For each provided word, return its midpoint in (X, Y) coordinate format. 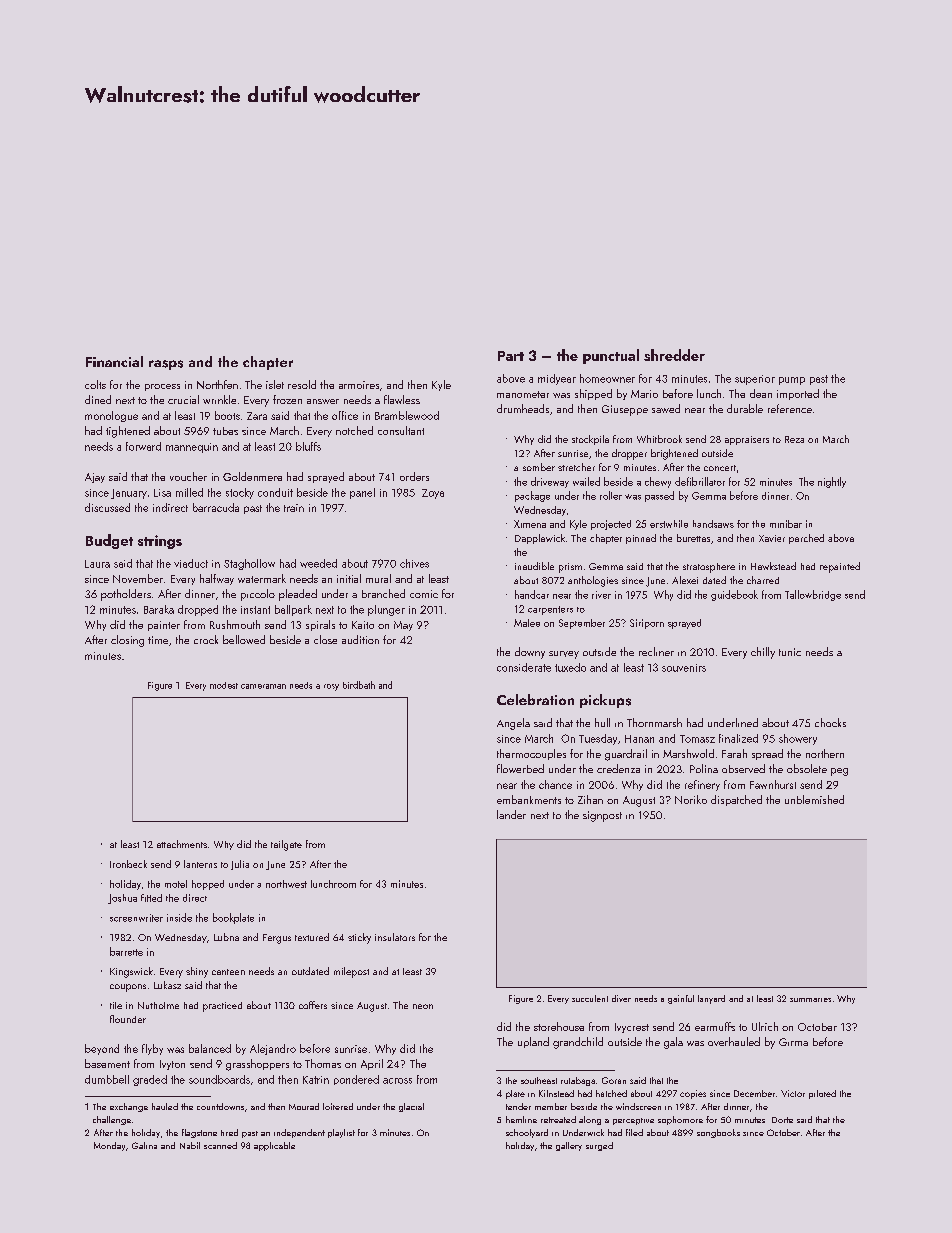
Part (511, 356)
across (397, 1081)
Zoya (433, 494)
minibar (786, 524)
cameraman (263, 686)
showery (798, 739)
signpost (602, 816)
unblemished (814, 799)
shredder (674, 355)
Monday (109, 1146)
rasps (166, 365)
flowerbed (520, 768)
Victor (793, 1093)
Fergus (277, 939)
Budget (109, 541)
